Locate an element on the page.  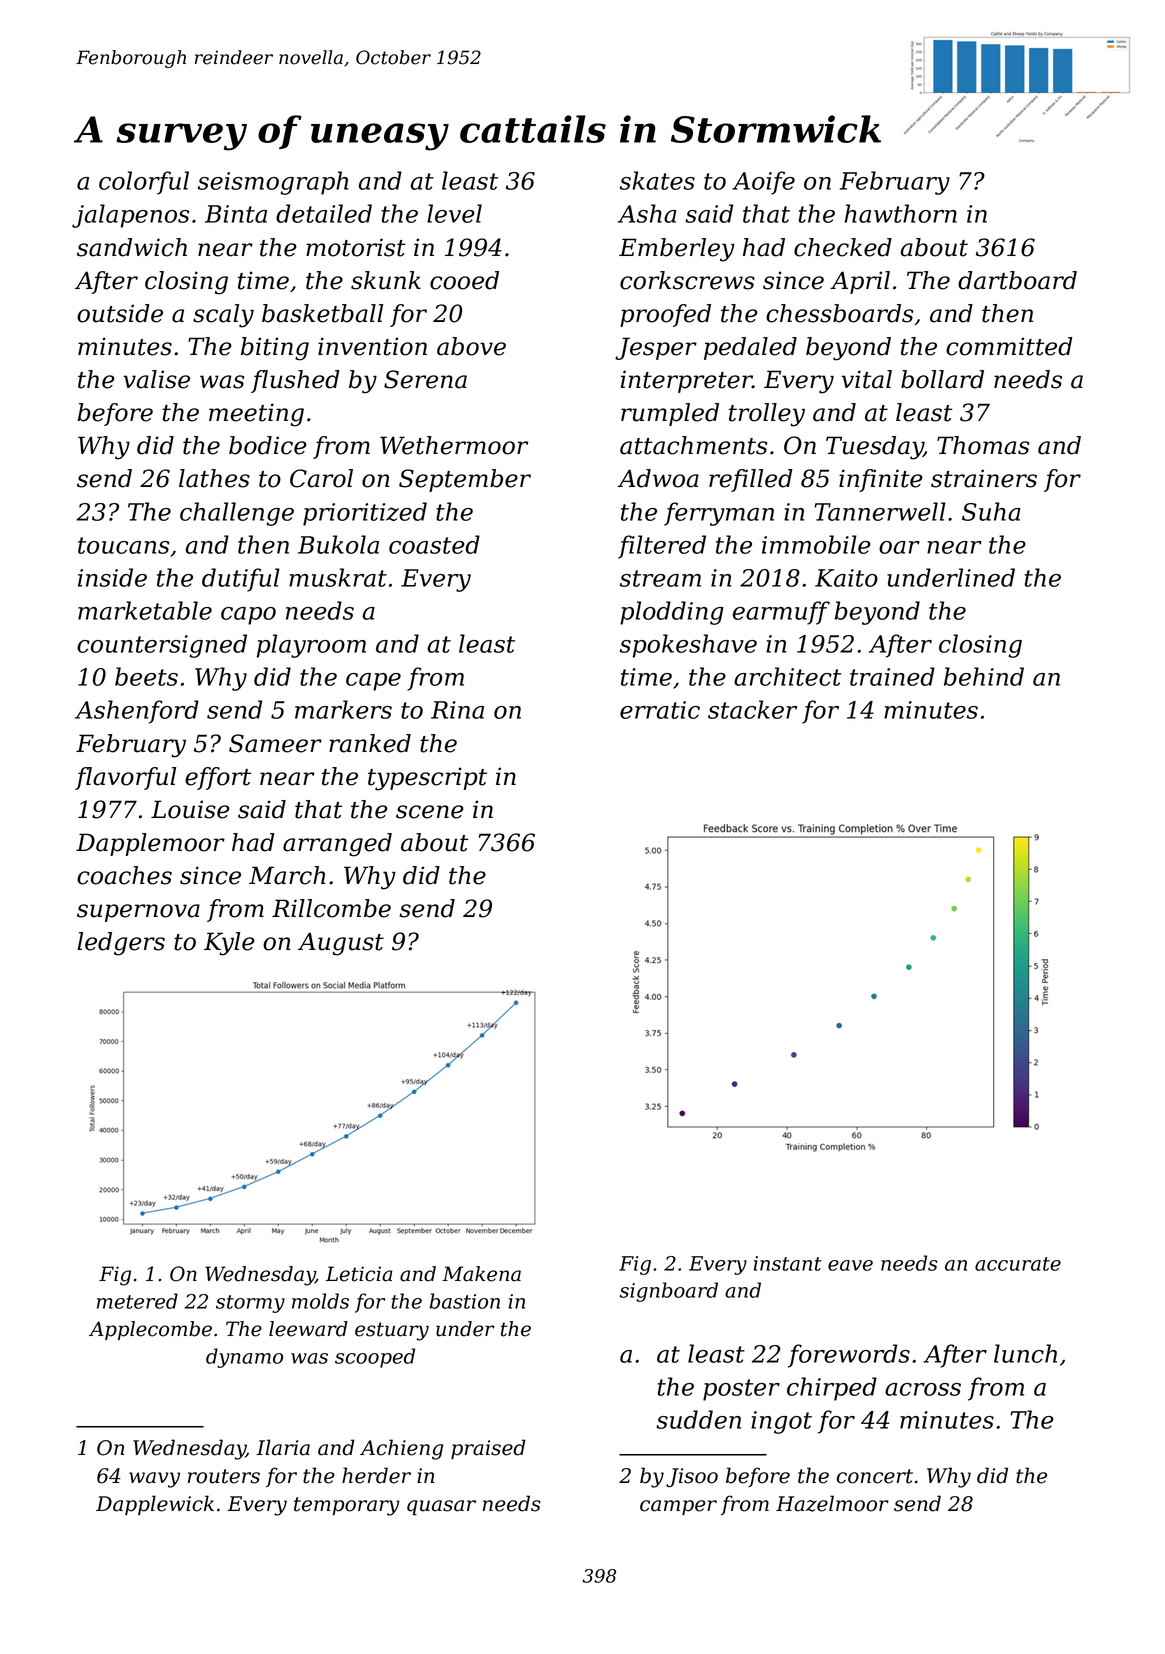
cooed is located at coordinates (464, 280).
